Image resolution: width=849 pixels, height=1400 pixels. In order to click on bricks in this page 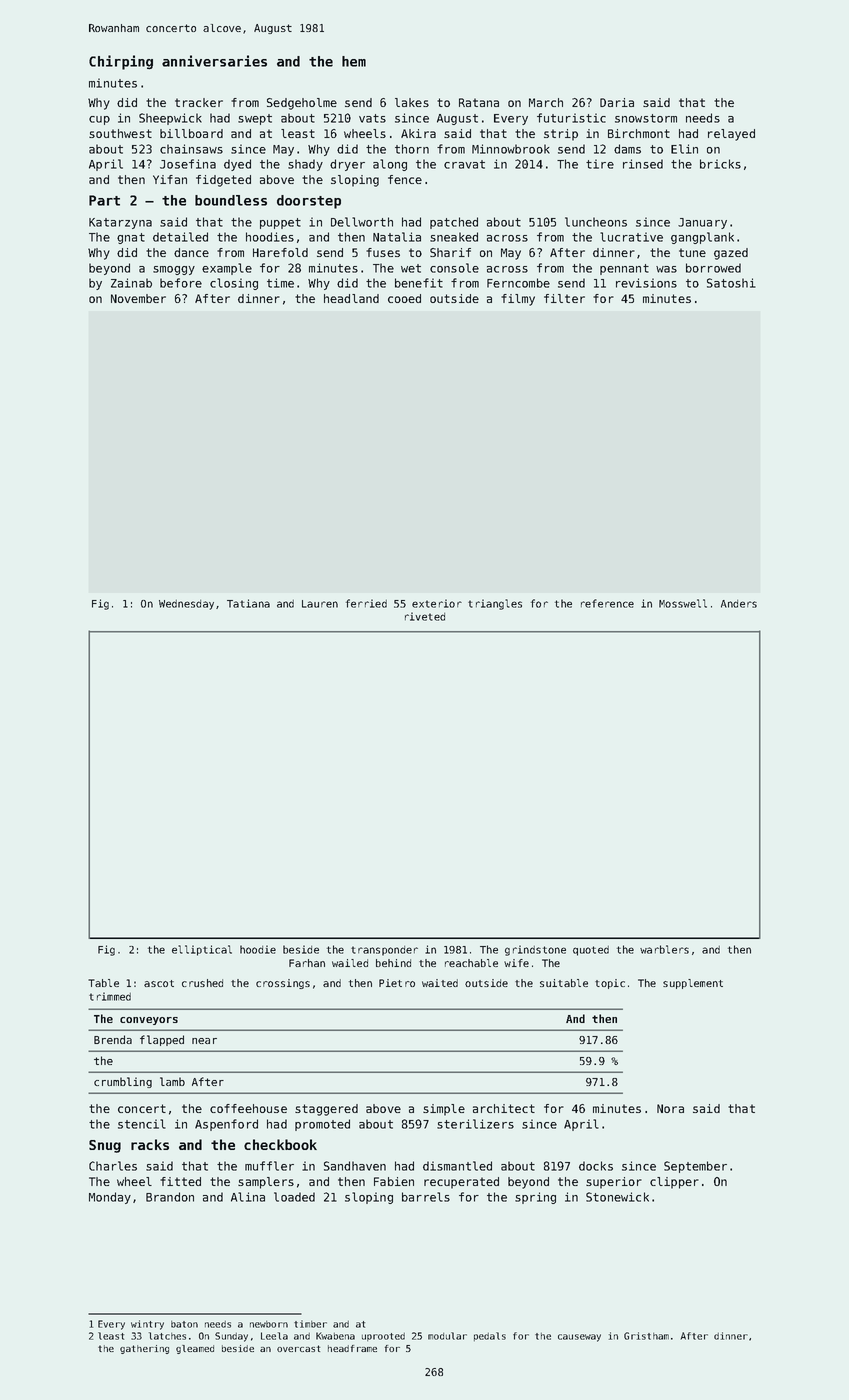, I will do `click(720, 164)`.
